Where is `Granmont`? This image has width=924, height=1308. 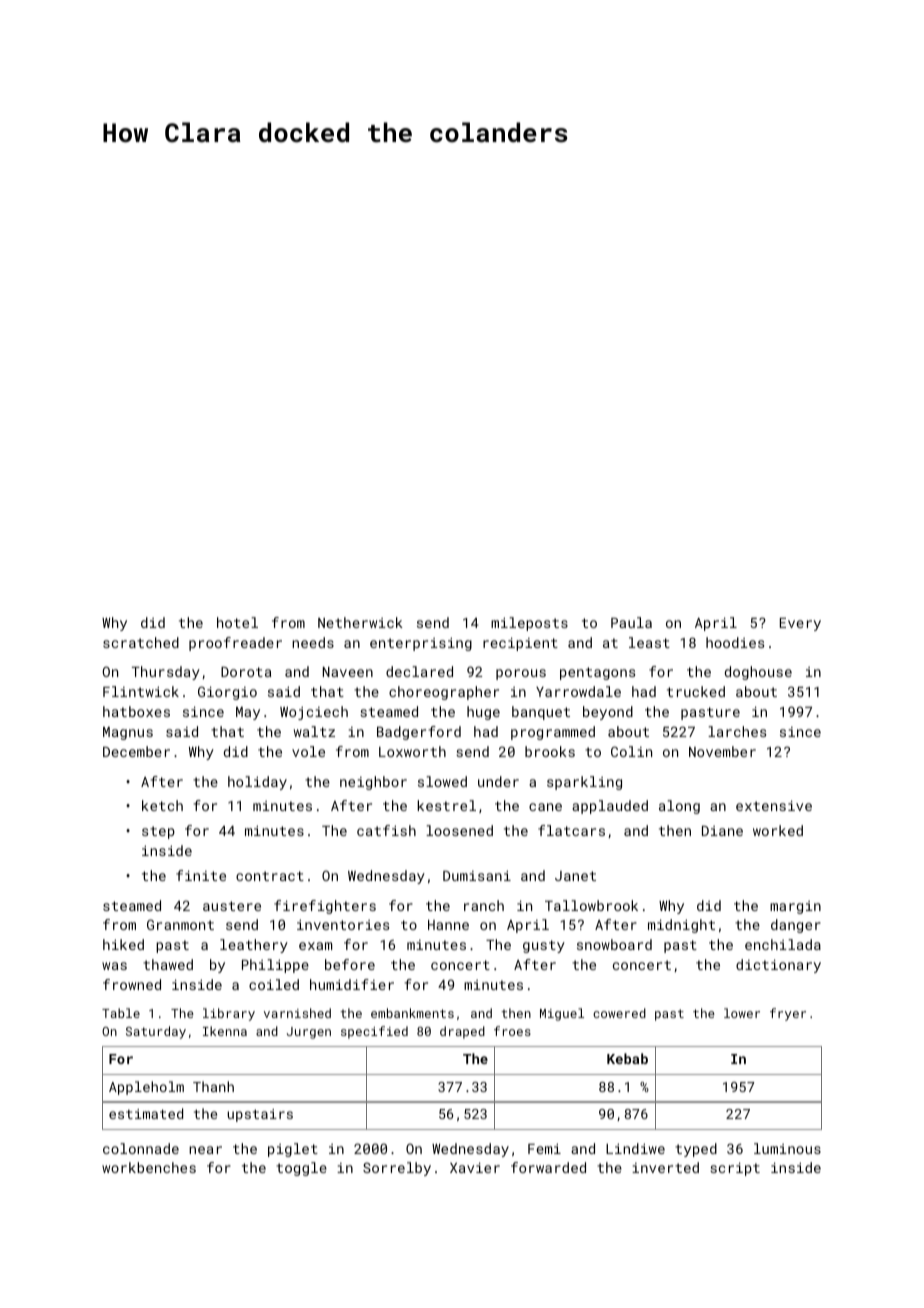 Granmont is located at coordinates (180, 924).
